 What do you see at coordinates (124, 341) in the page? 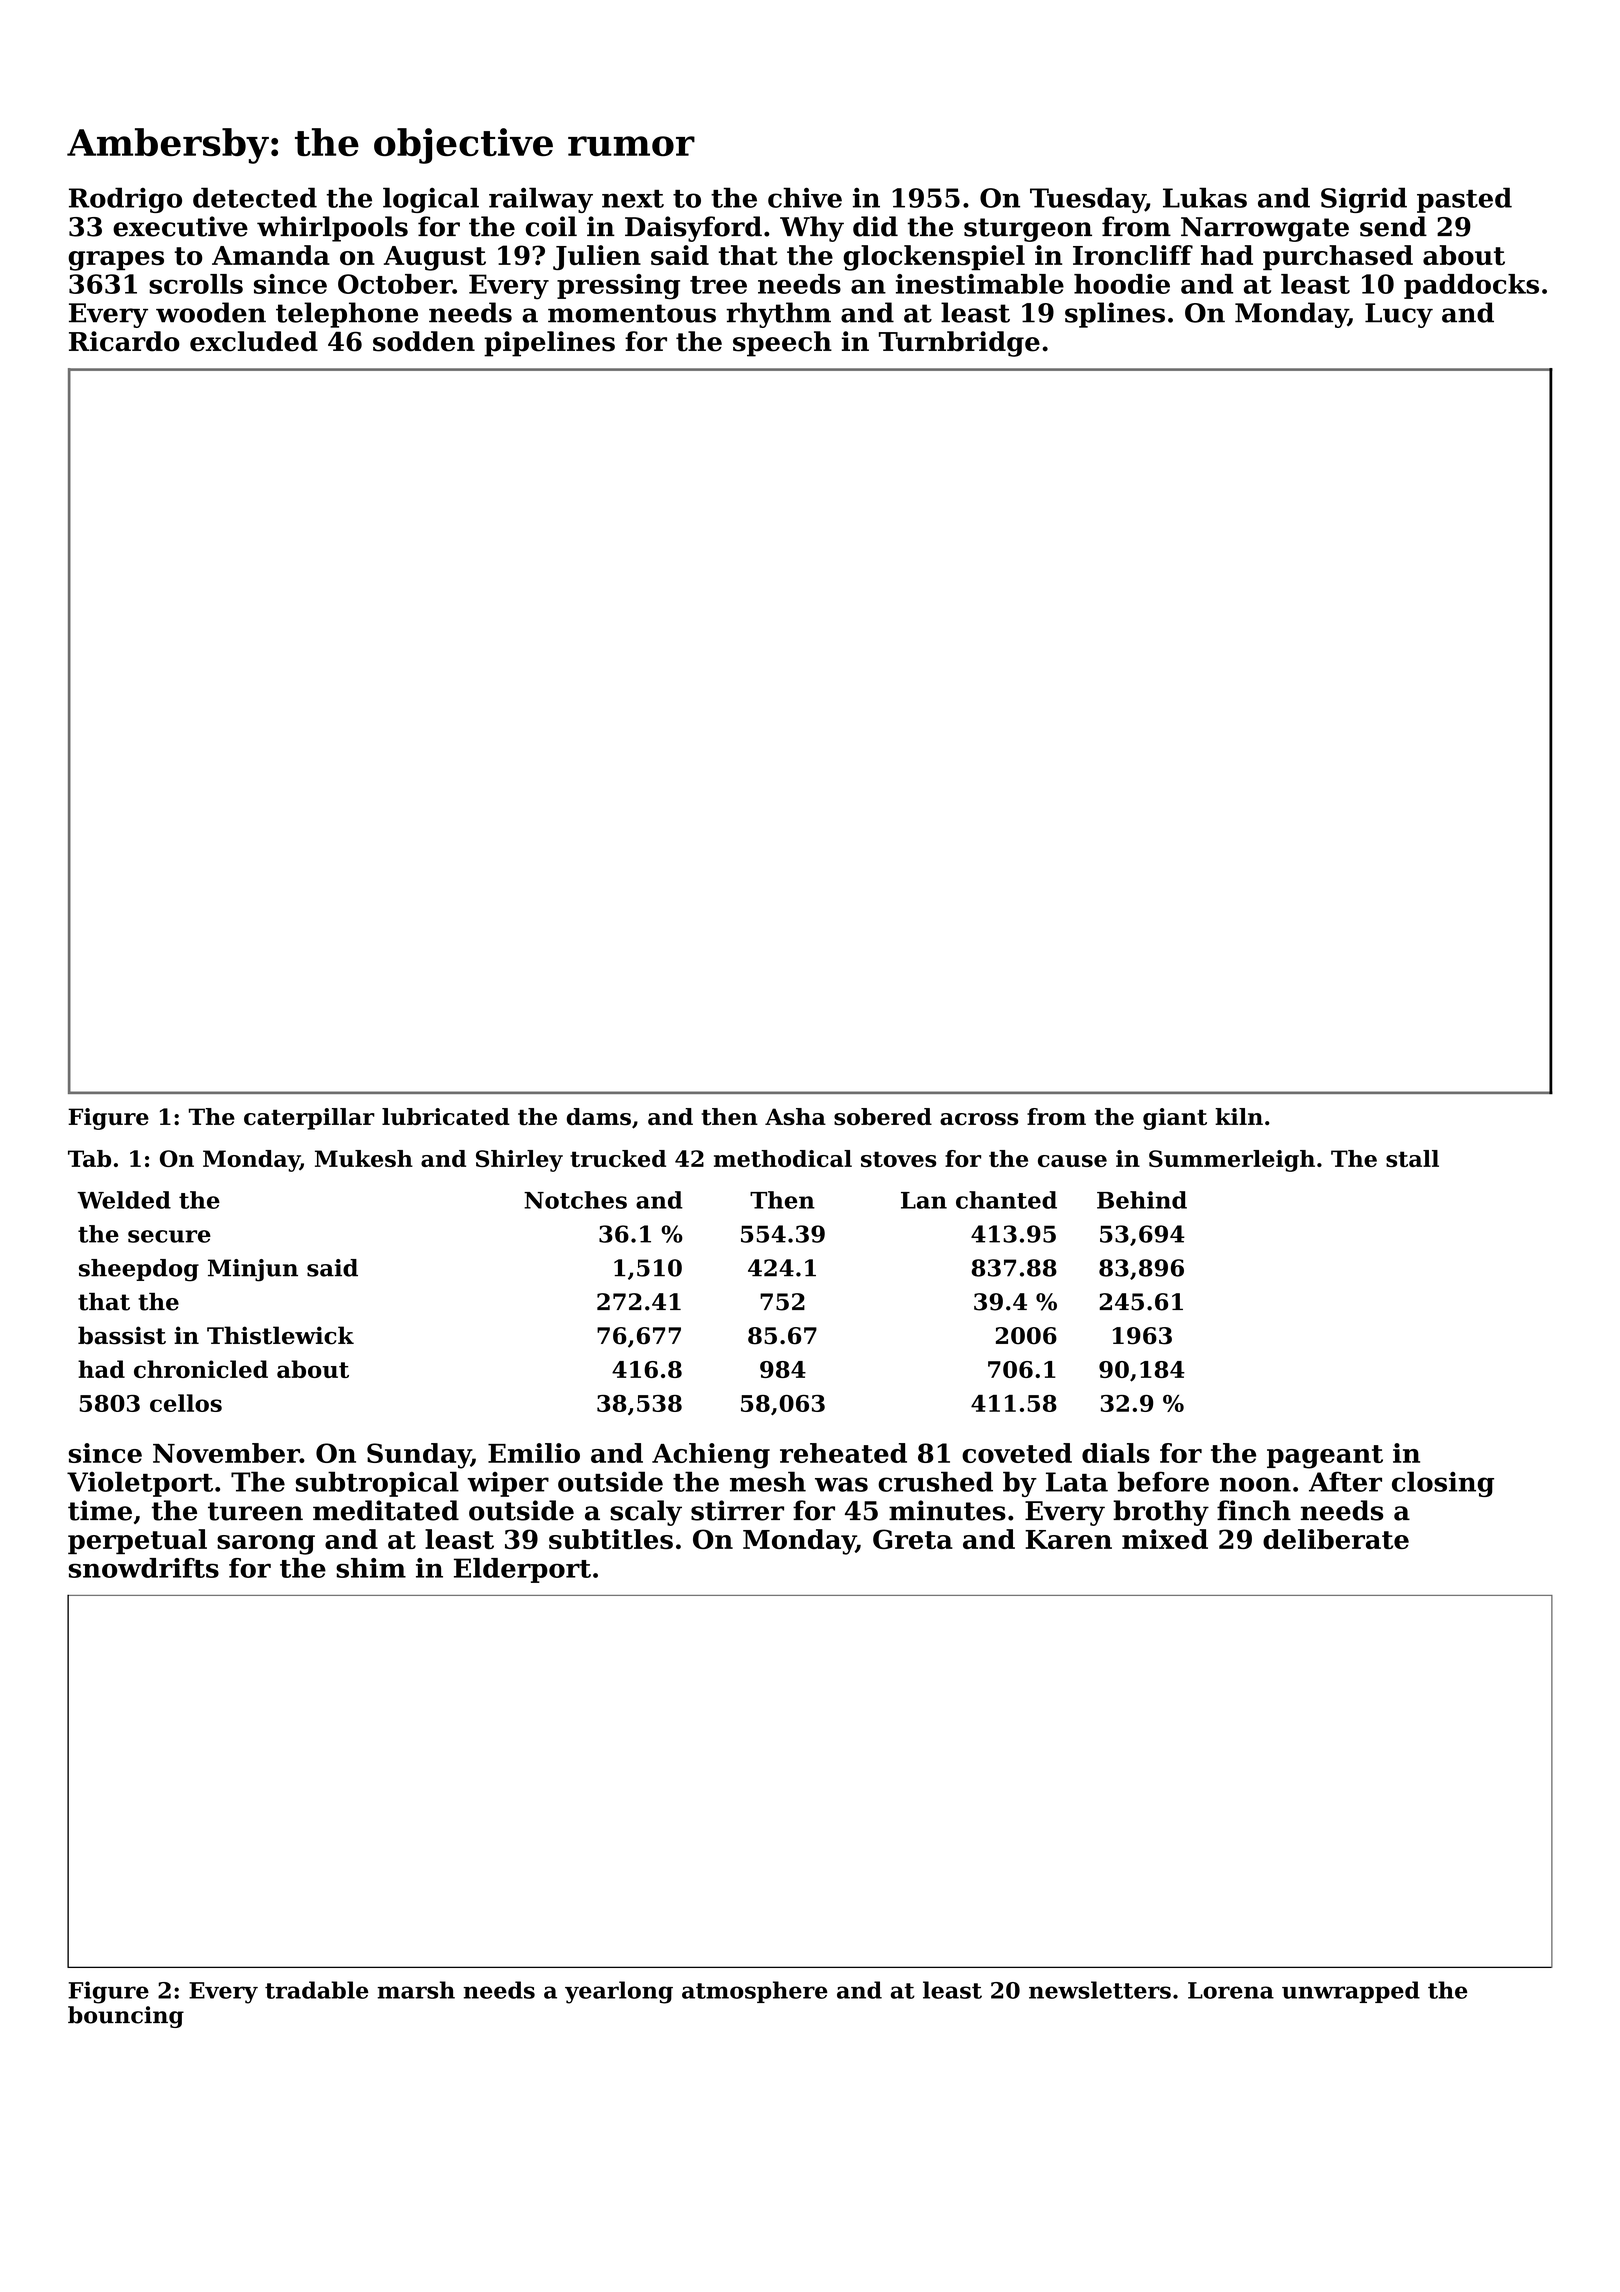
I see `Ricardo` at bounding box center [124, 341].
